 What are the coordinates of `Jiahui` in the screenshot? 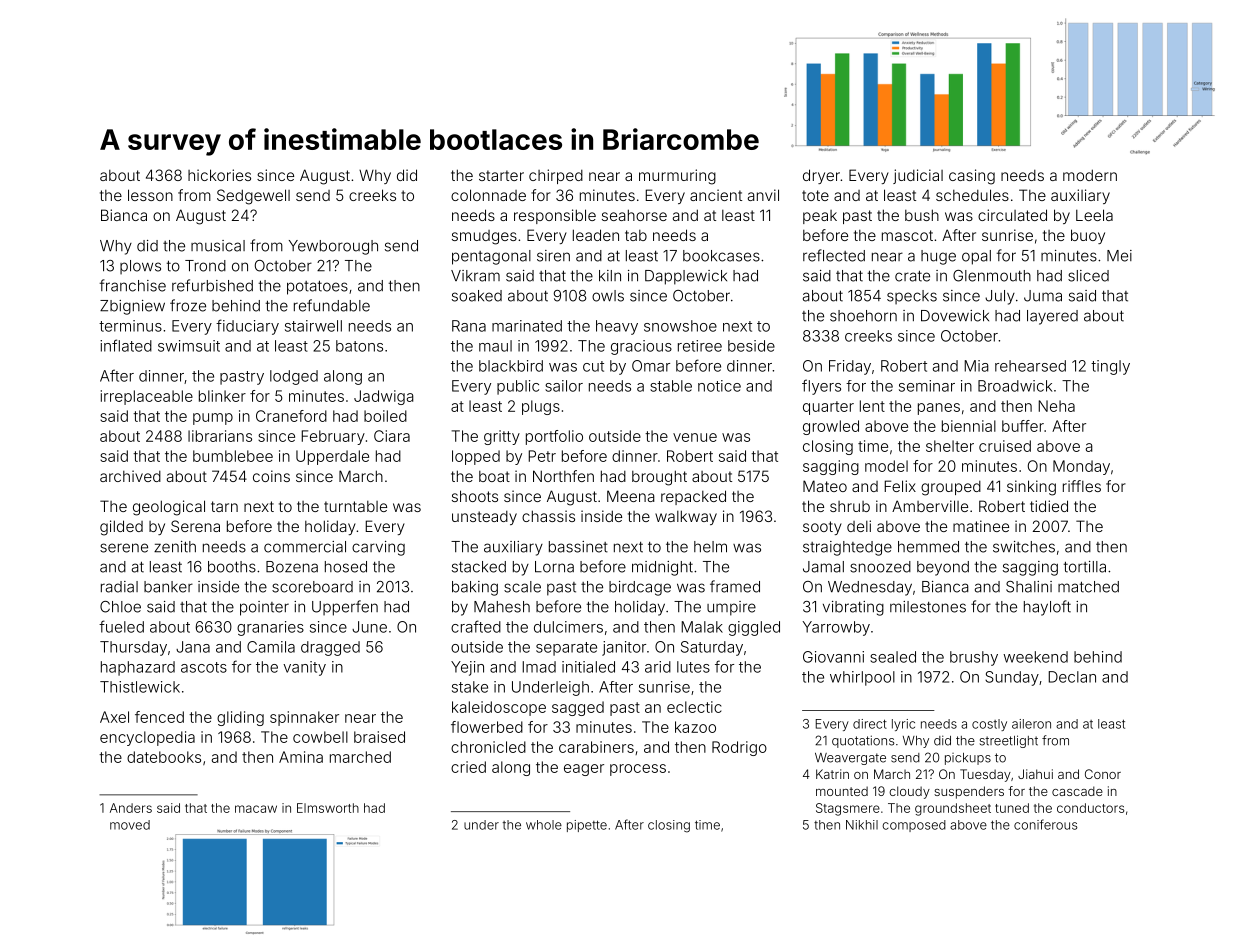 It's located at (1035, 774).
